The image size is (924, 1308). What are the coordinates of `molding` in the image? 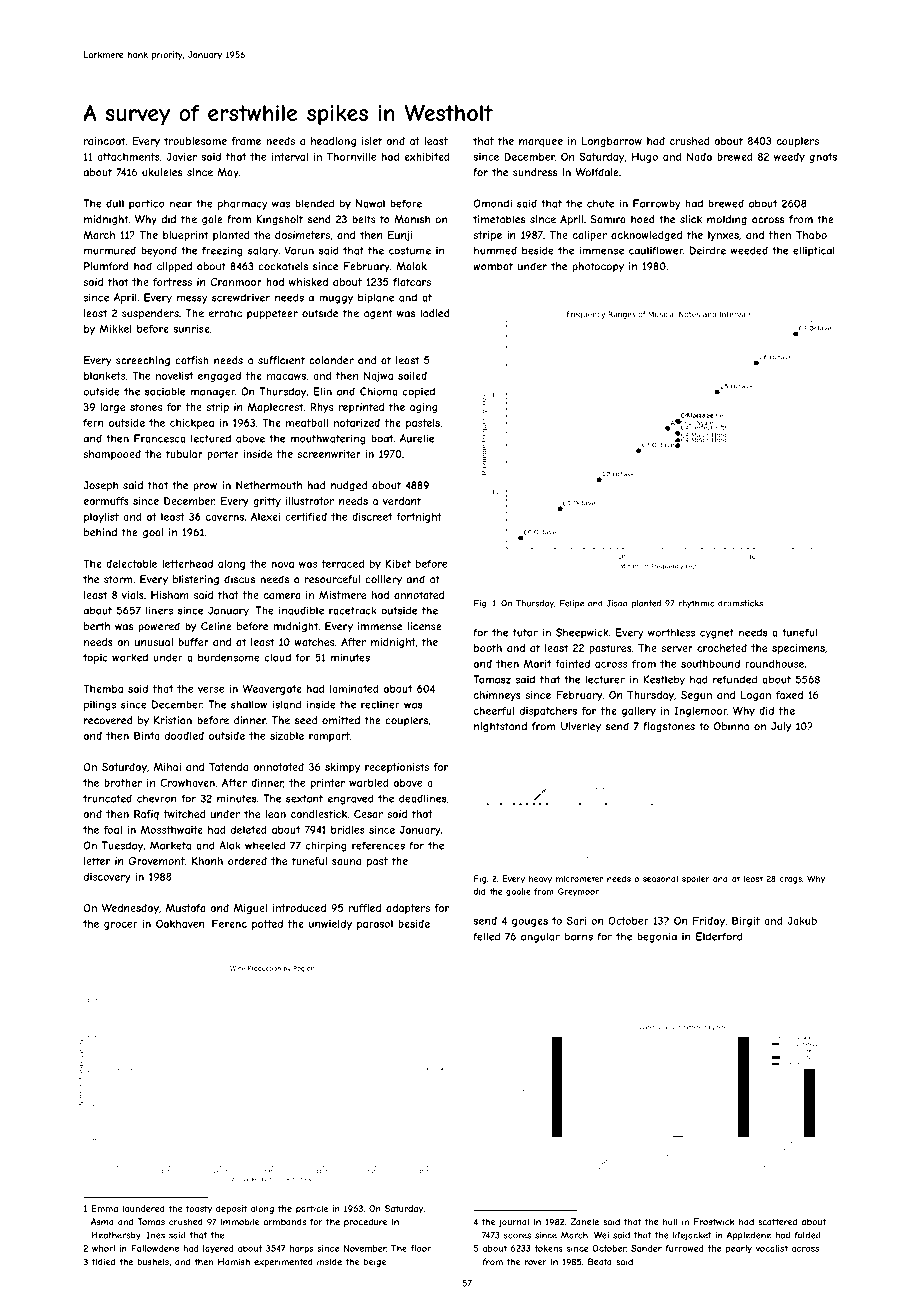 It's located at (727, 220).
